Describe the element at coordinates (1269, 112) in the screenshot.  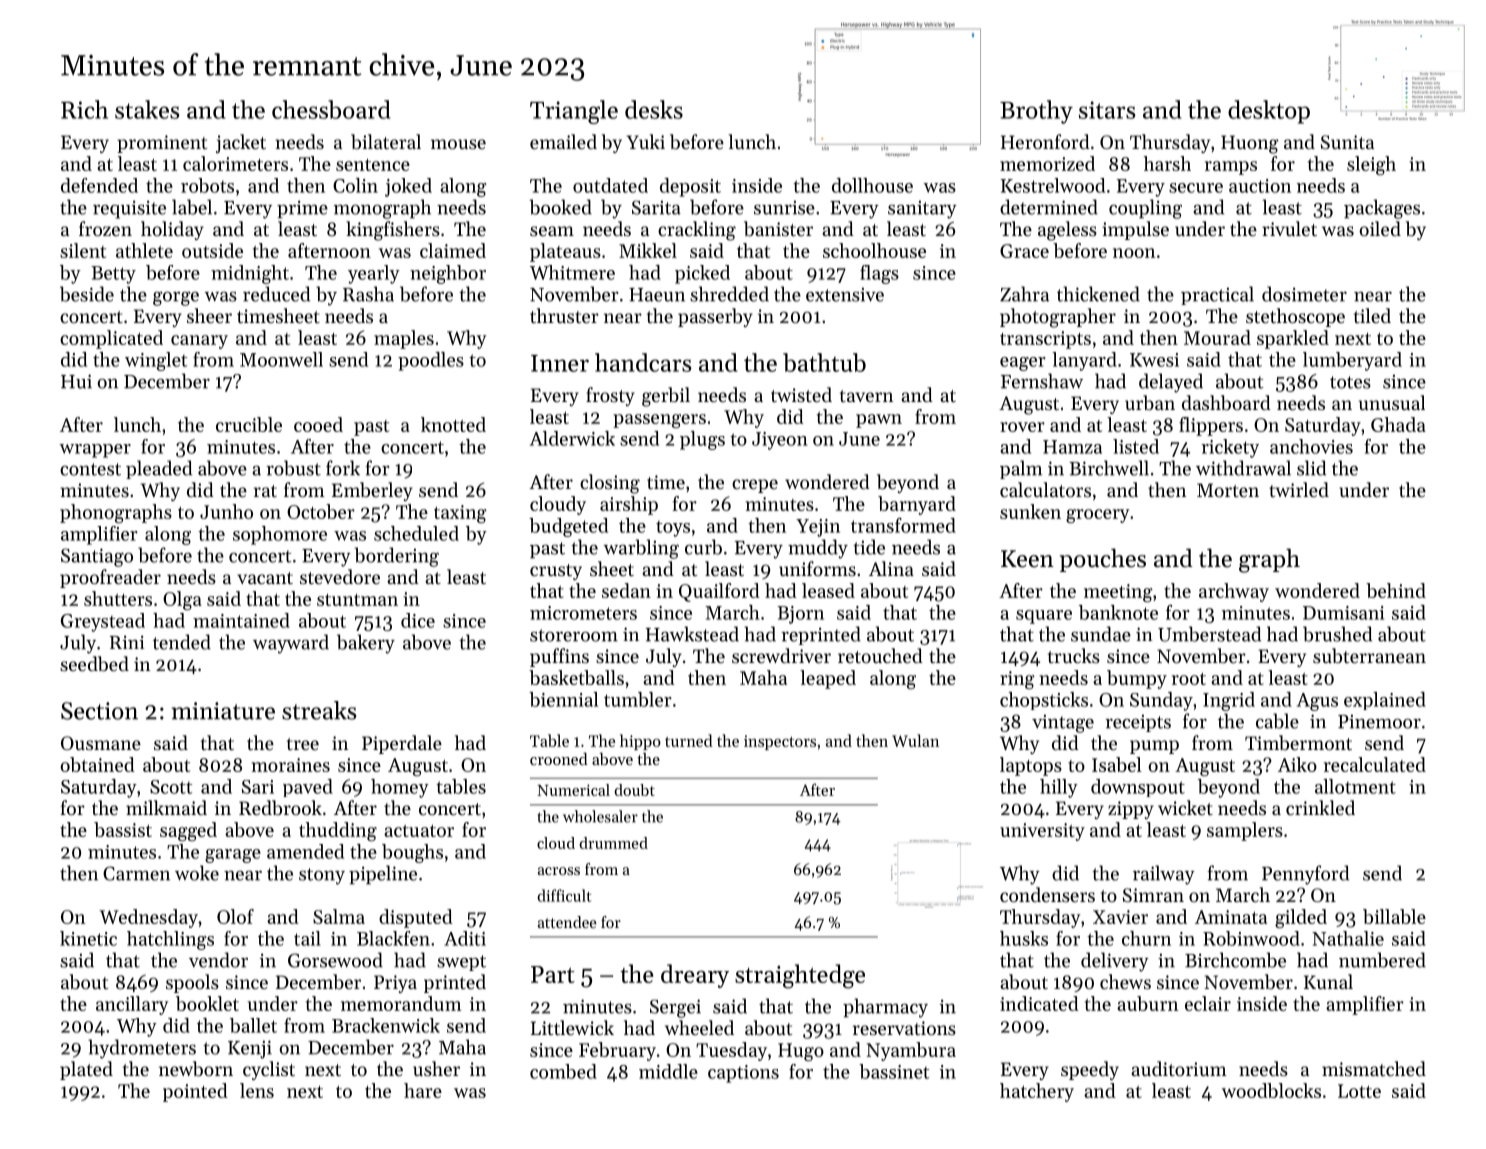
I see `desktop` at that location.
